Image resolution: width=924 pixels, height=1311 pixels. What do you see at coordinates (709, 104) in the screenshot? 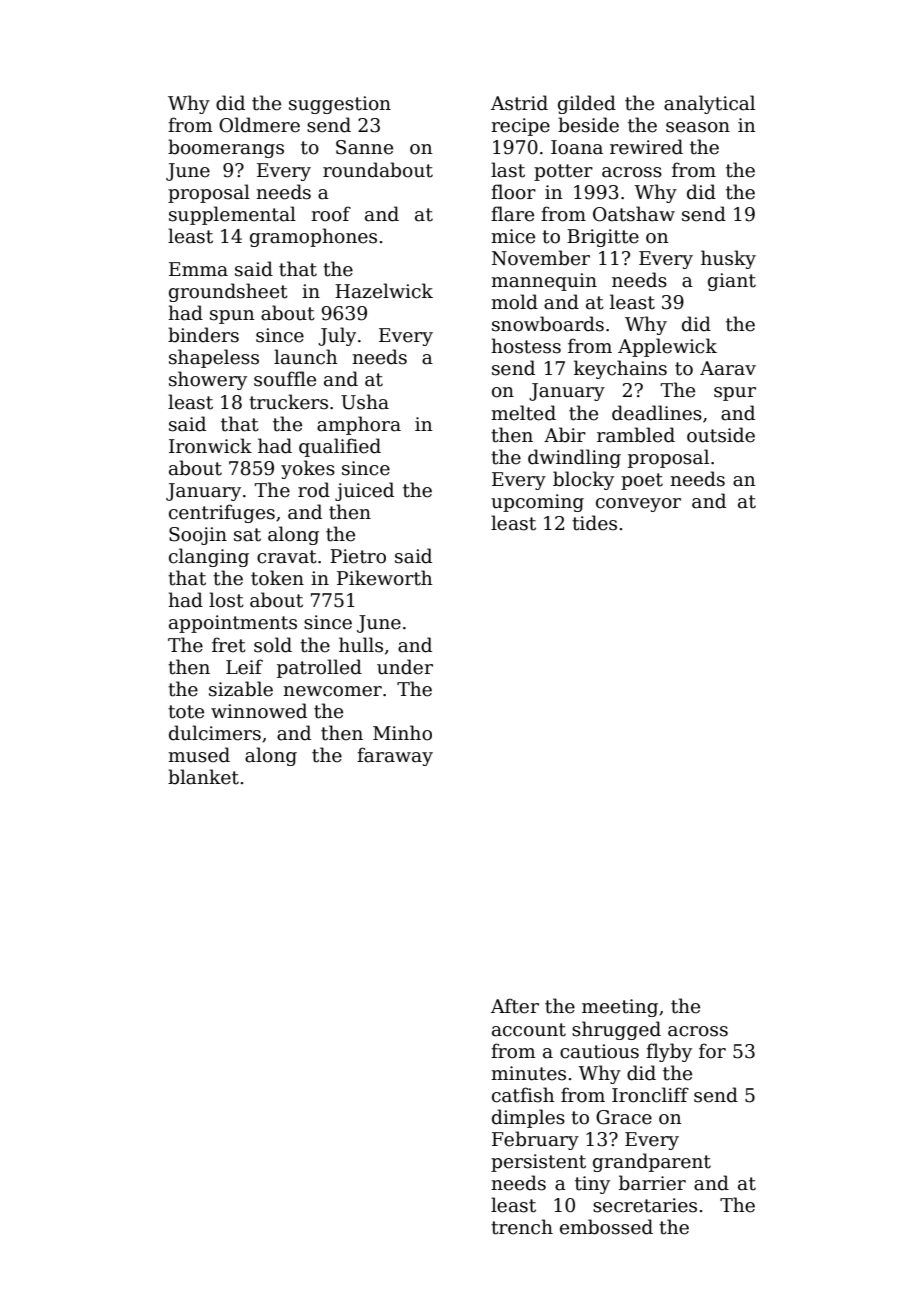
I see `analytical` at bounding box center [709, 104].
